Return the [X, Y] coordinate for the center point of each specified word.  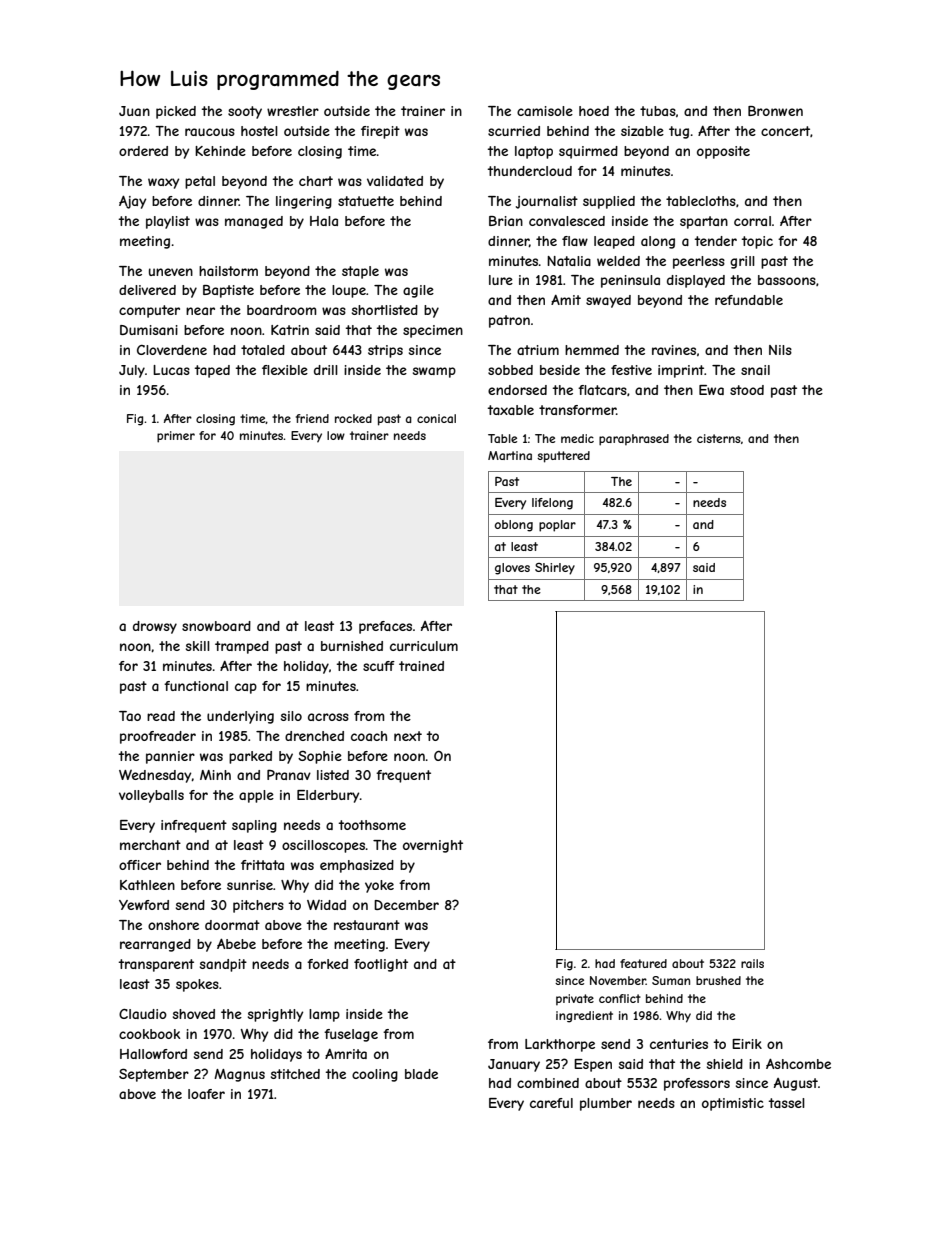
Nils [780, 350]
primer [176, 437]
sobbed [510, 370]
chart [316, 181]
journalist [547, 202]
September [154, 1075]
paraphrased [634, 440]
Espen [593, 1065]
